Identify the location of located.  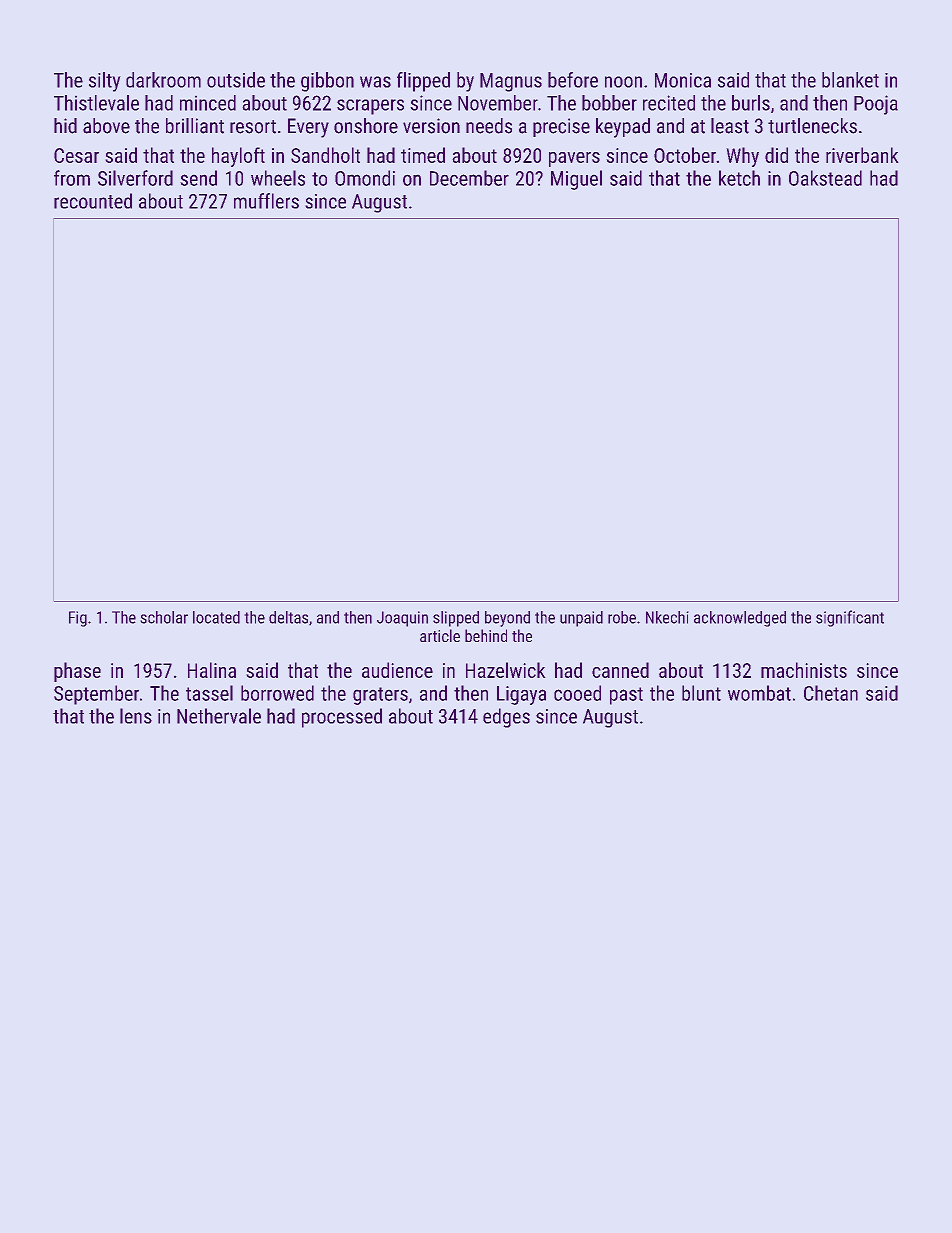
(216, 617).
